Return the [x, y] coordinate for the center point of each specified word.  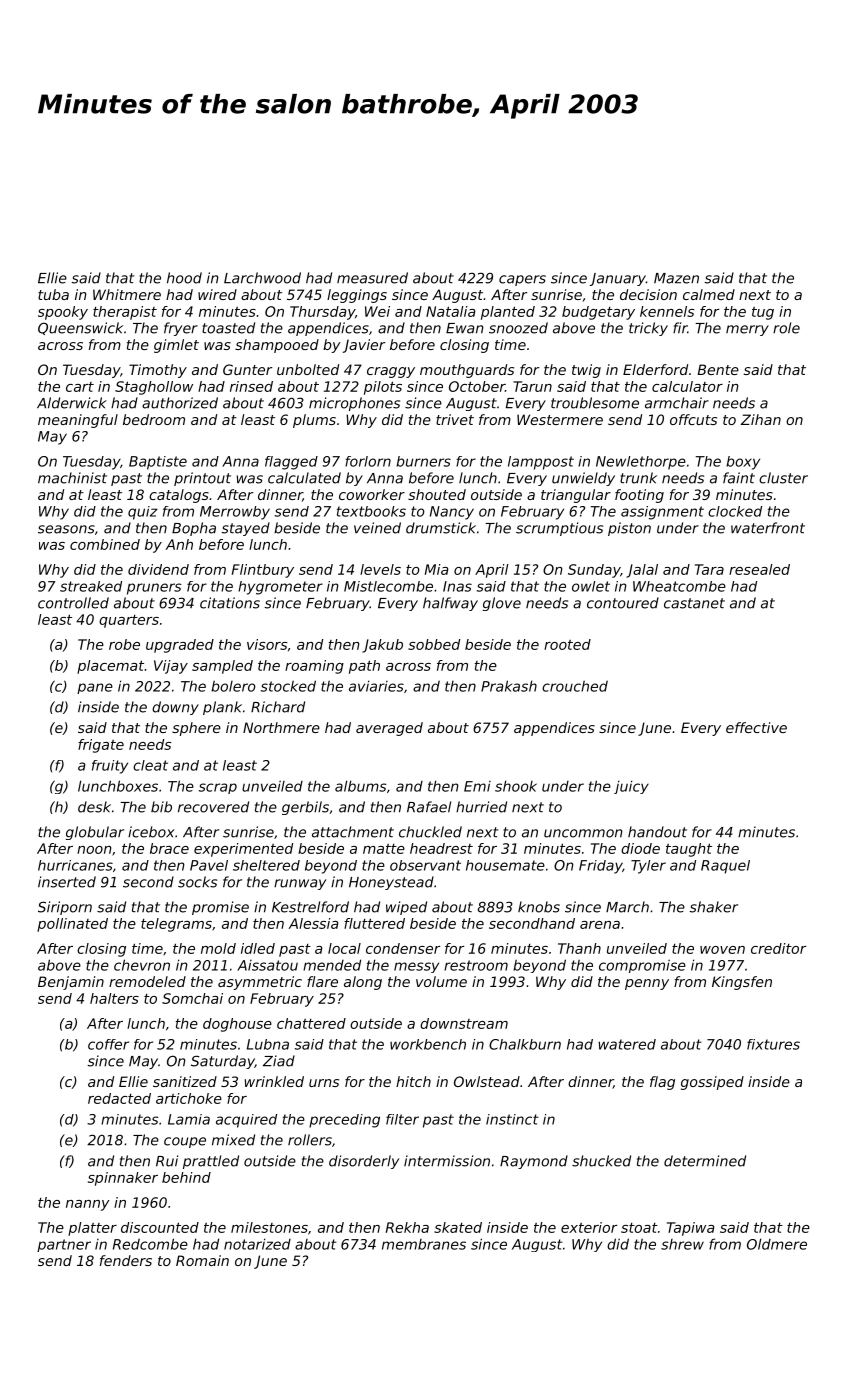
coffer [108, 1044]
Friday [600, 867]
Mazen [676, 278]
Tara [709, 569]
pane [95, 688]
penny [647, 984]
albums [360, 786]
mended [332, 965]
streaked [91, 586]
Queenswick [80, 328]
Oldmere [777, 1244]
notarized [257, 1244]
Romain [202, 1260]
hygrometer [280, 588]
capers [522, 280]
